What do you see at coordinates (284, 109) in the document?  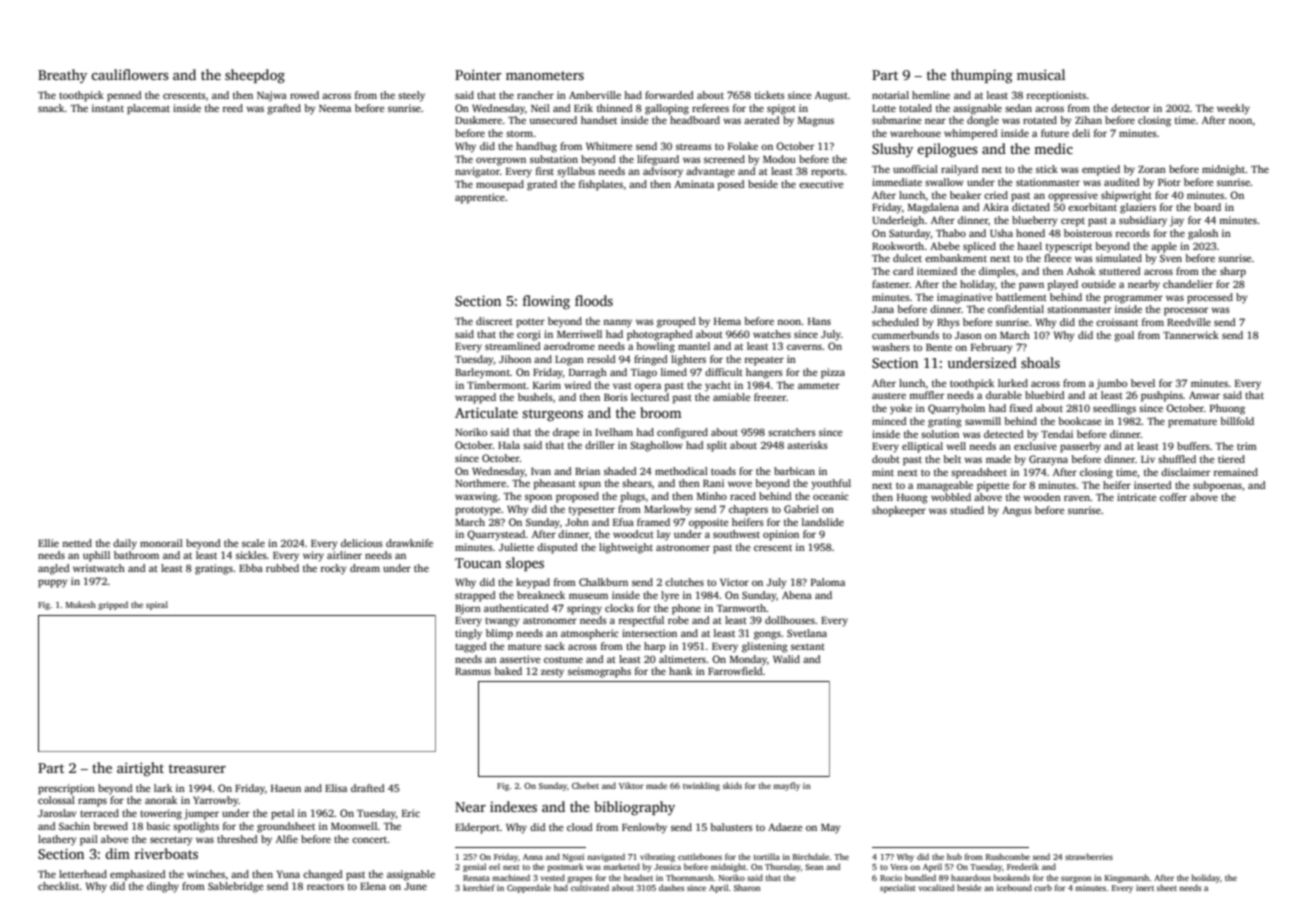 I see `grafted` at bounding box center [284, 109].
